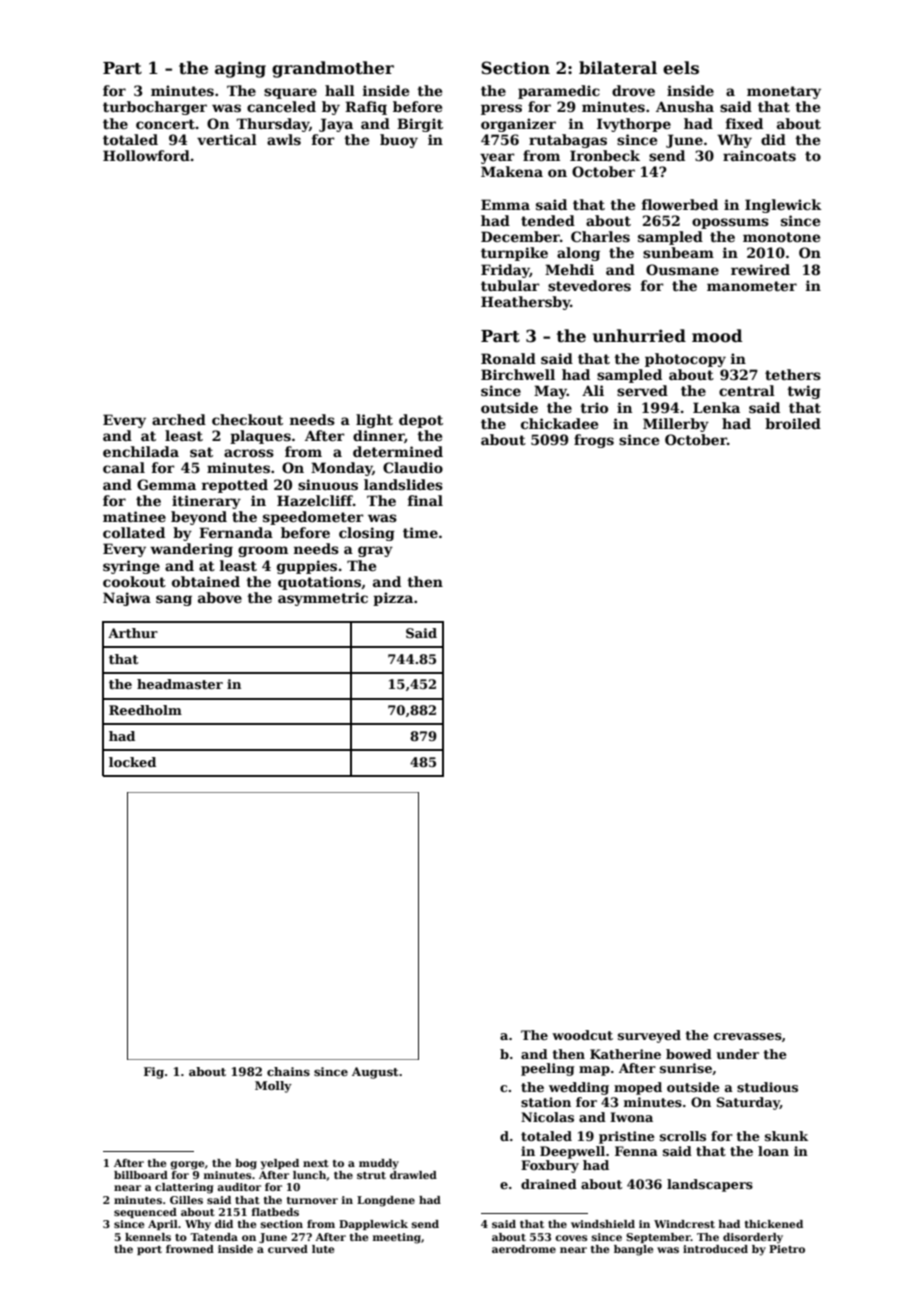 This screenshot has width=924, height=1308. Describe the element at coordinates (784, 92) in the screenshot. I see `monetary` at that location.
